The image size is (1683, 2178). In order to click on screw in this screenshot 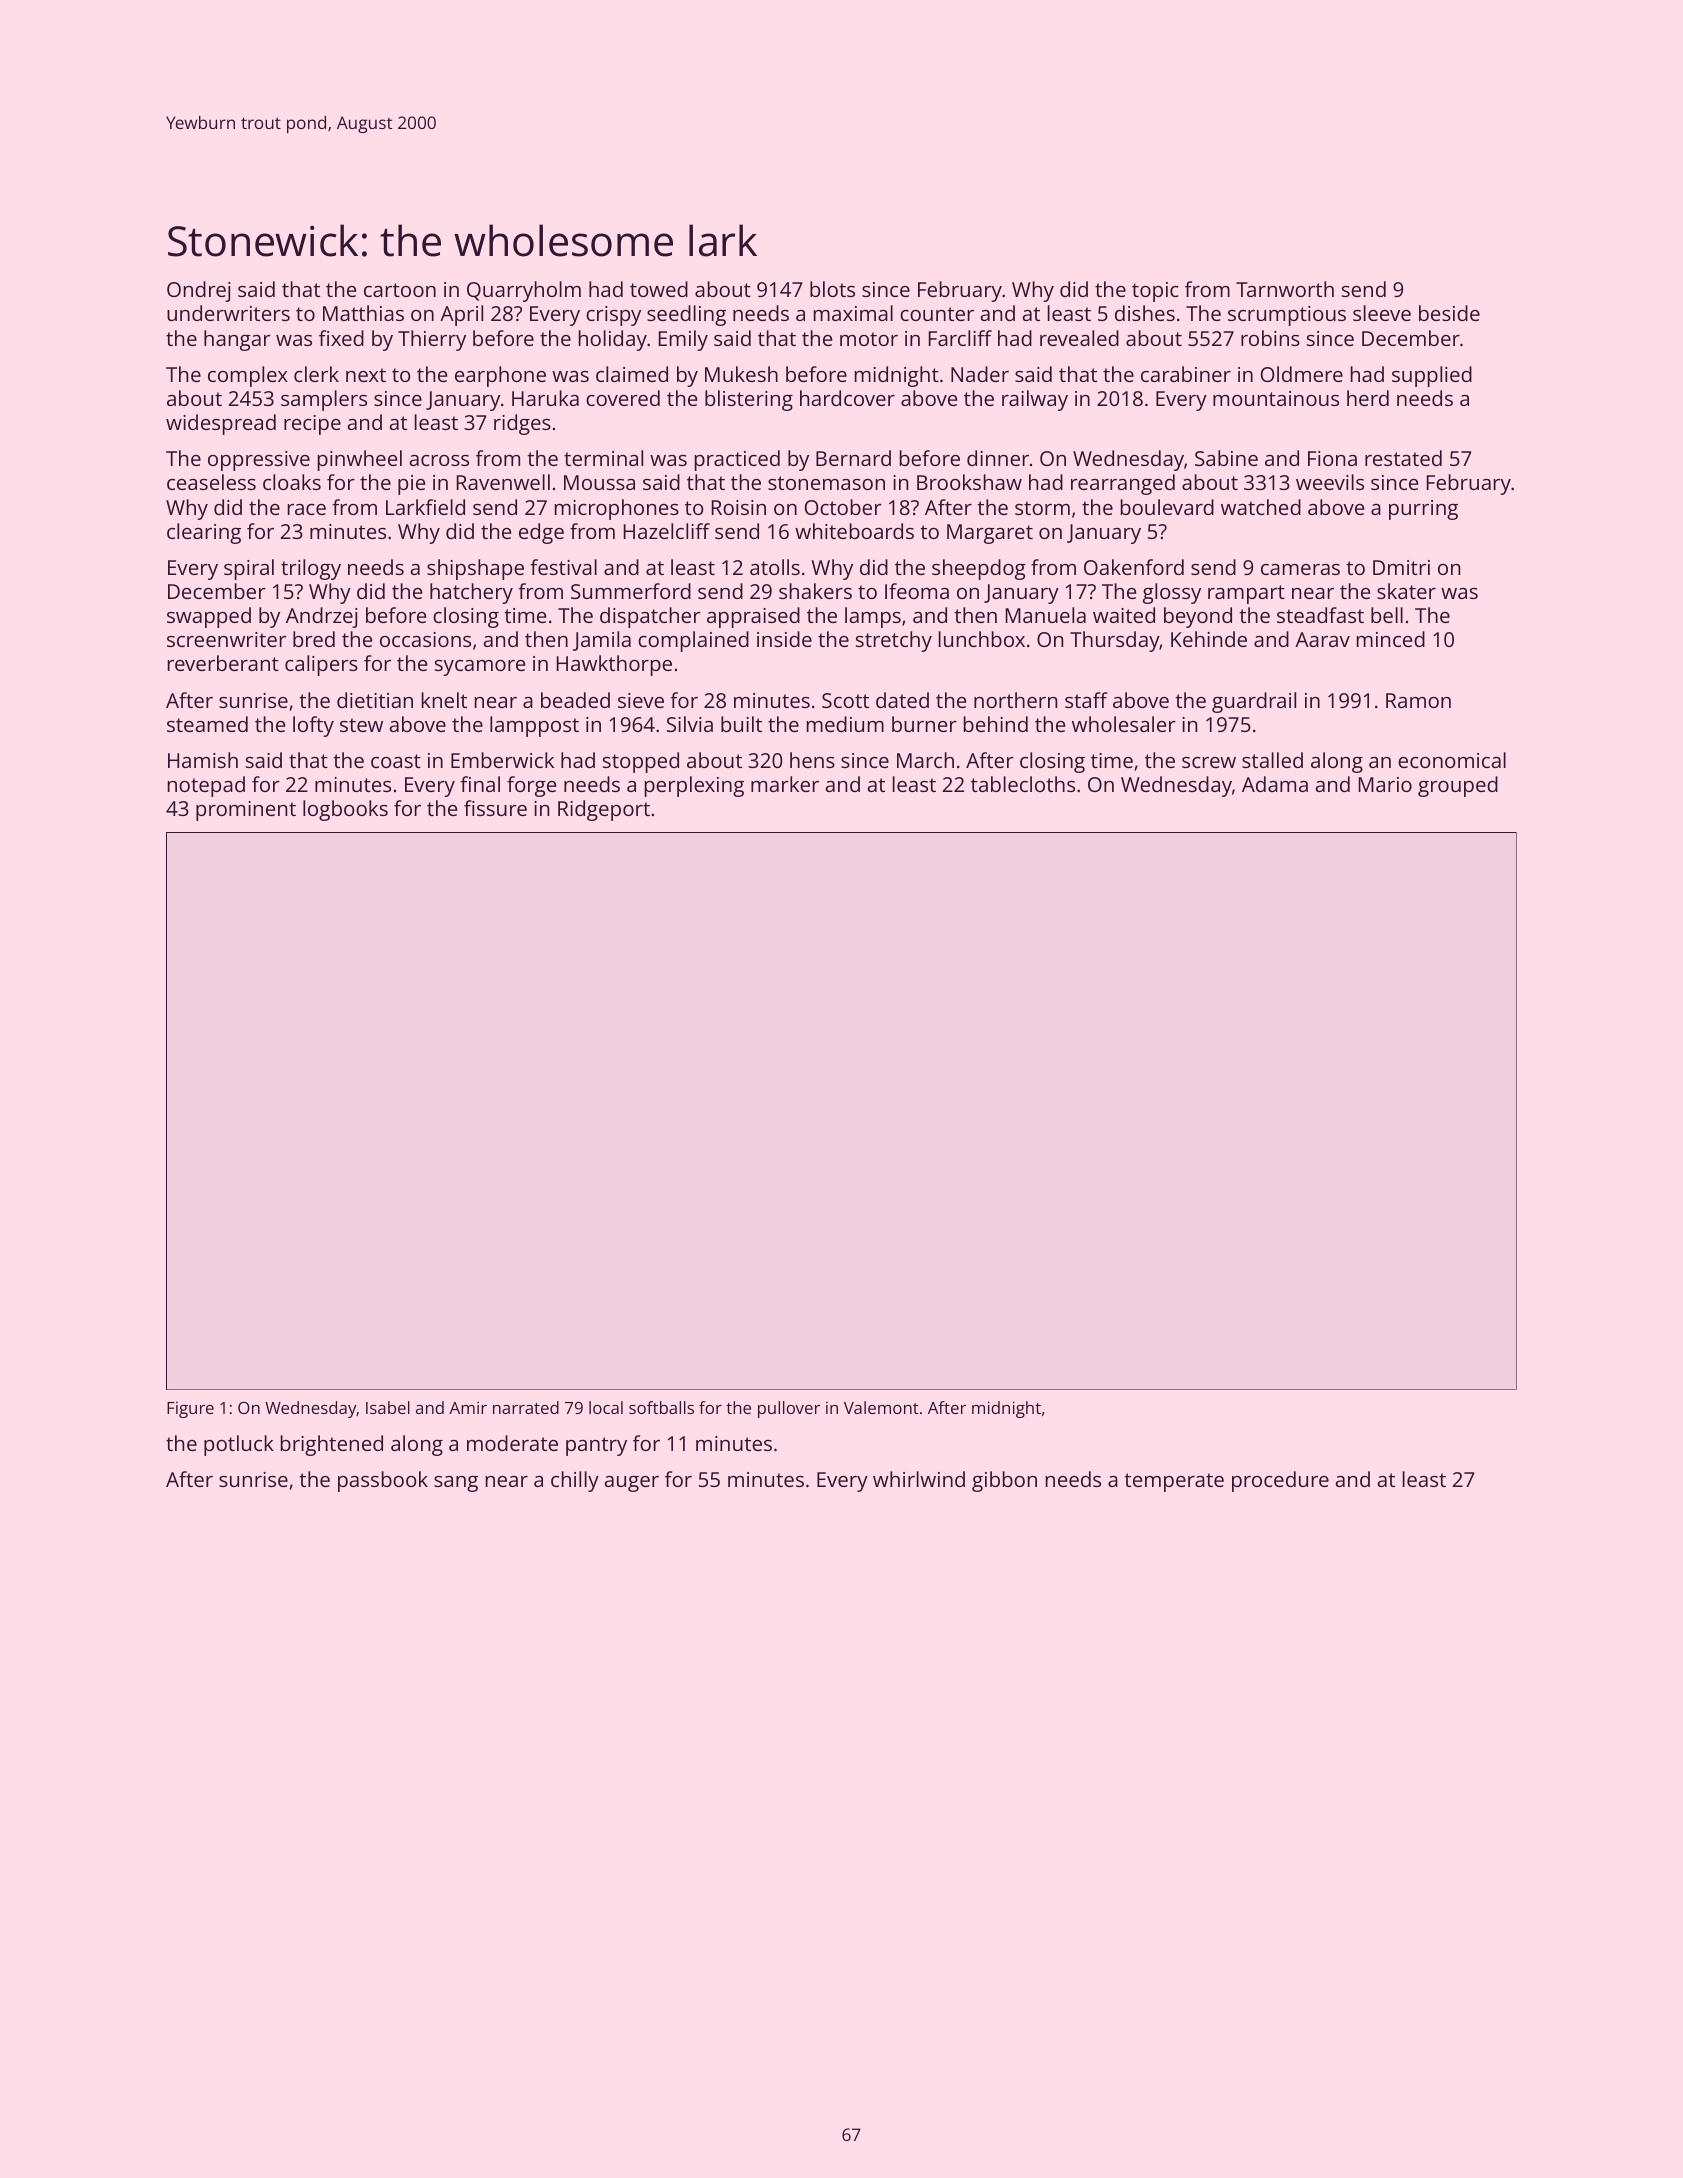, I will do `click(1209, 762)`.
